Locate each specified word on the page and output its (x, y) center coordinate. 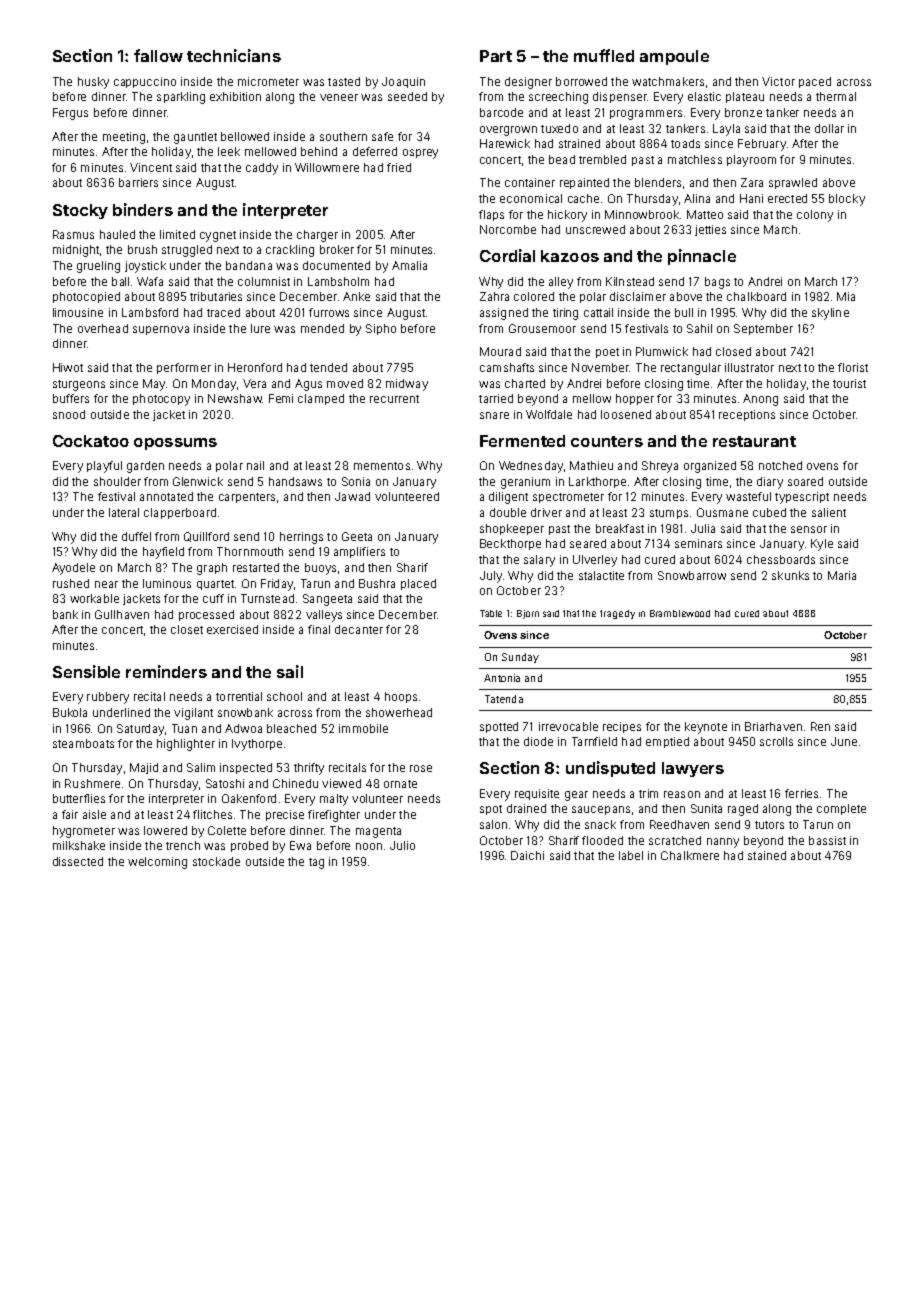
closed (733, 351)
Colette (227, 830)
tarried (496, 398)
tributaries (216, 296)
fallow (158, 55)
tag (316, 863)
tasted (344, 81)
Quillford (206, 537)
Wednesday (531, 467)
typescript (802, 498)
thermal (836, 96)
